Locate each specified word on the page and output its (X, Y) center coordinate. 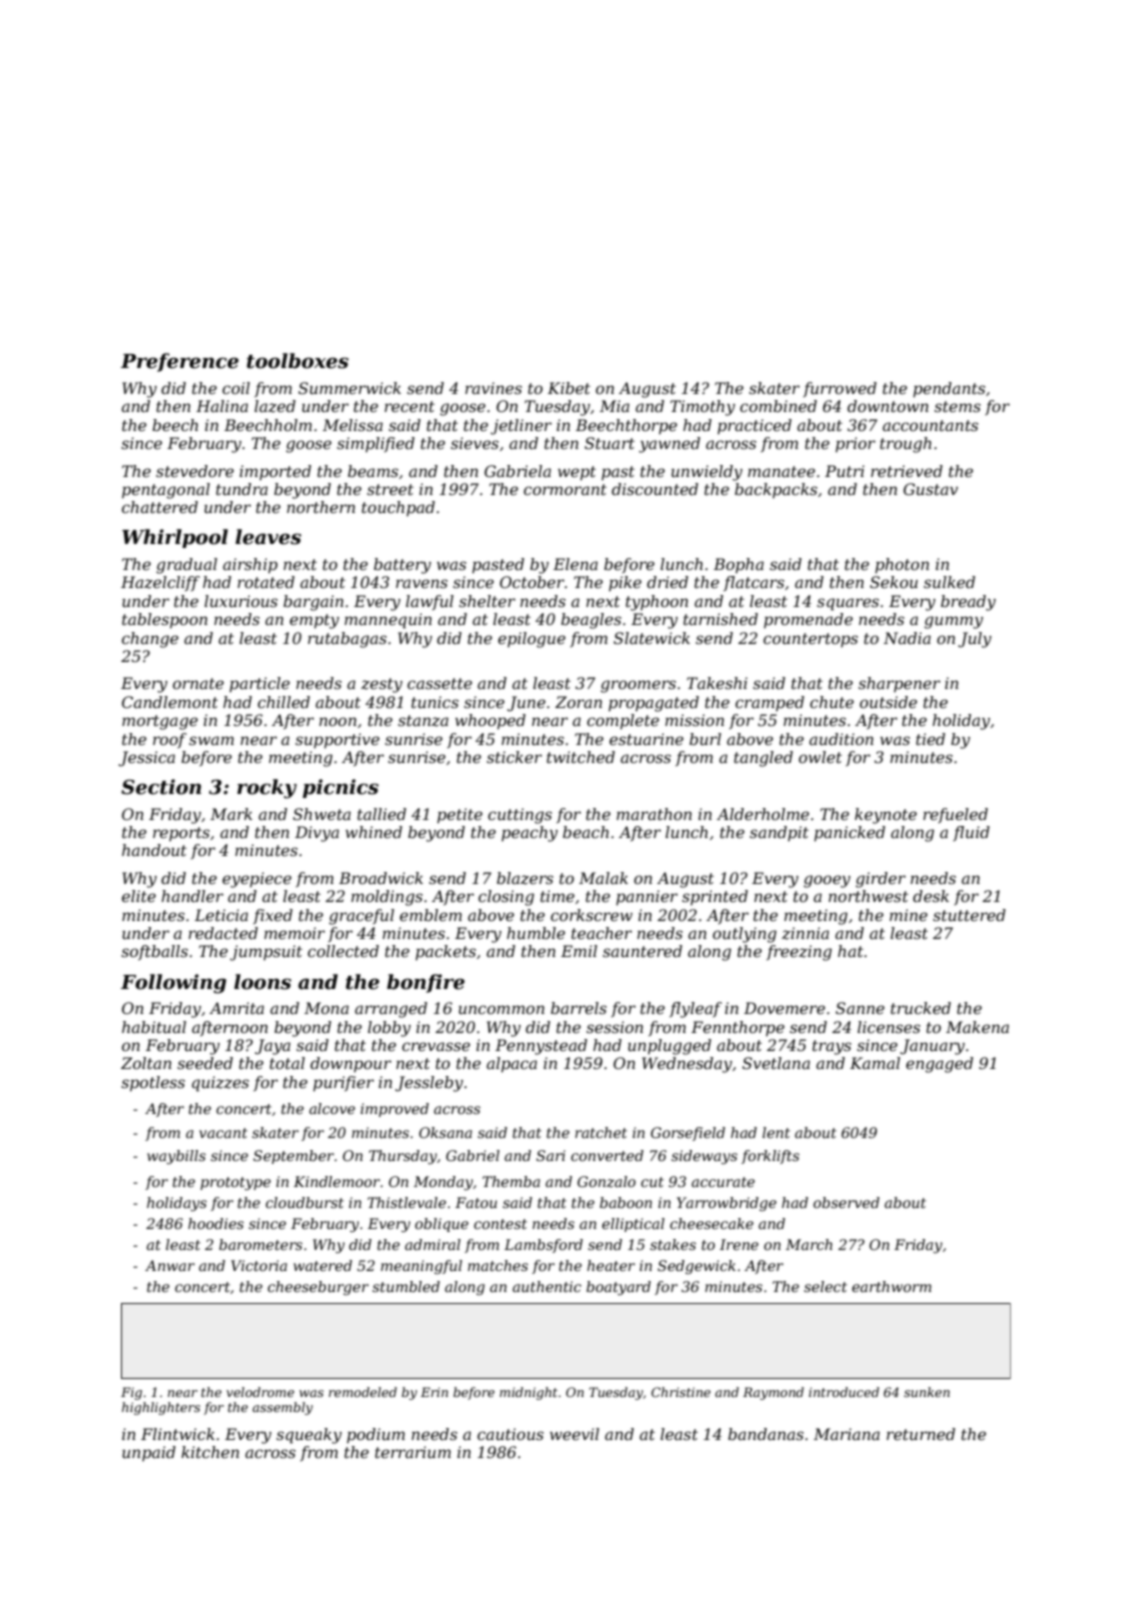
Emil (579, 951)
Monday (443, 1183)
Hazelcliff (160, 583)
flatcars (753, 583)
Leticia (221, 915)
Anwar (170, 1265)
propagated (653, 704)
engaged (939, 1065)
